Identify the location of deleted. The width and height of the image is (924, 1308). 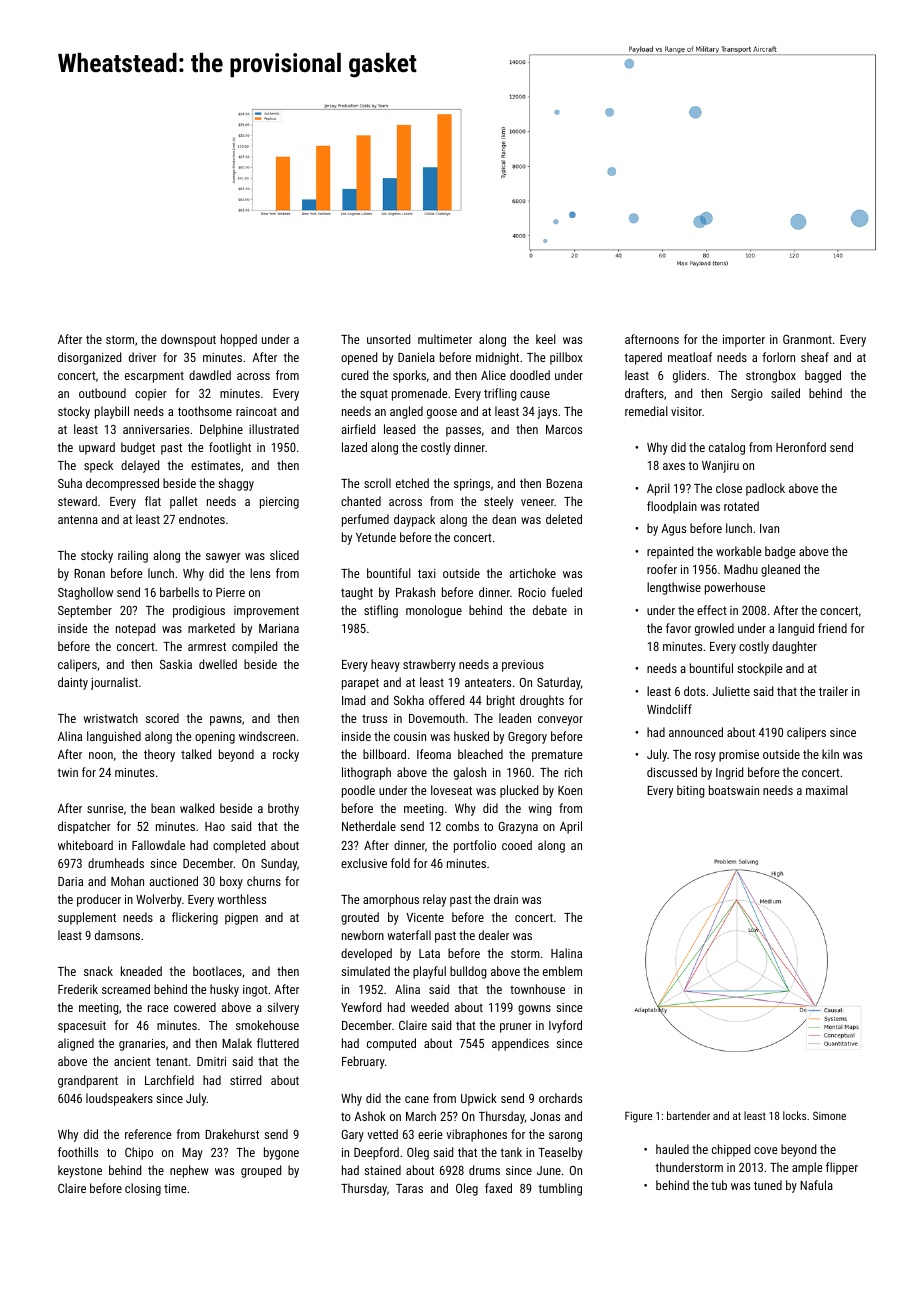
(564, 519).
